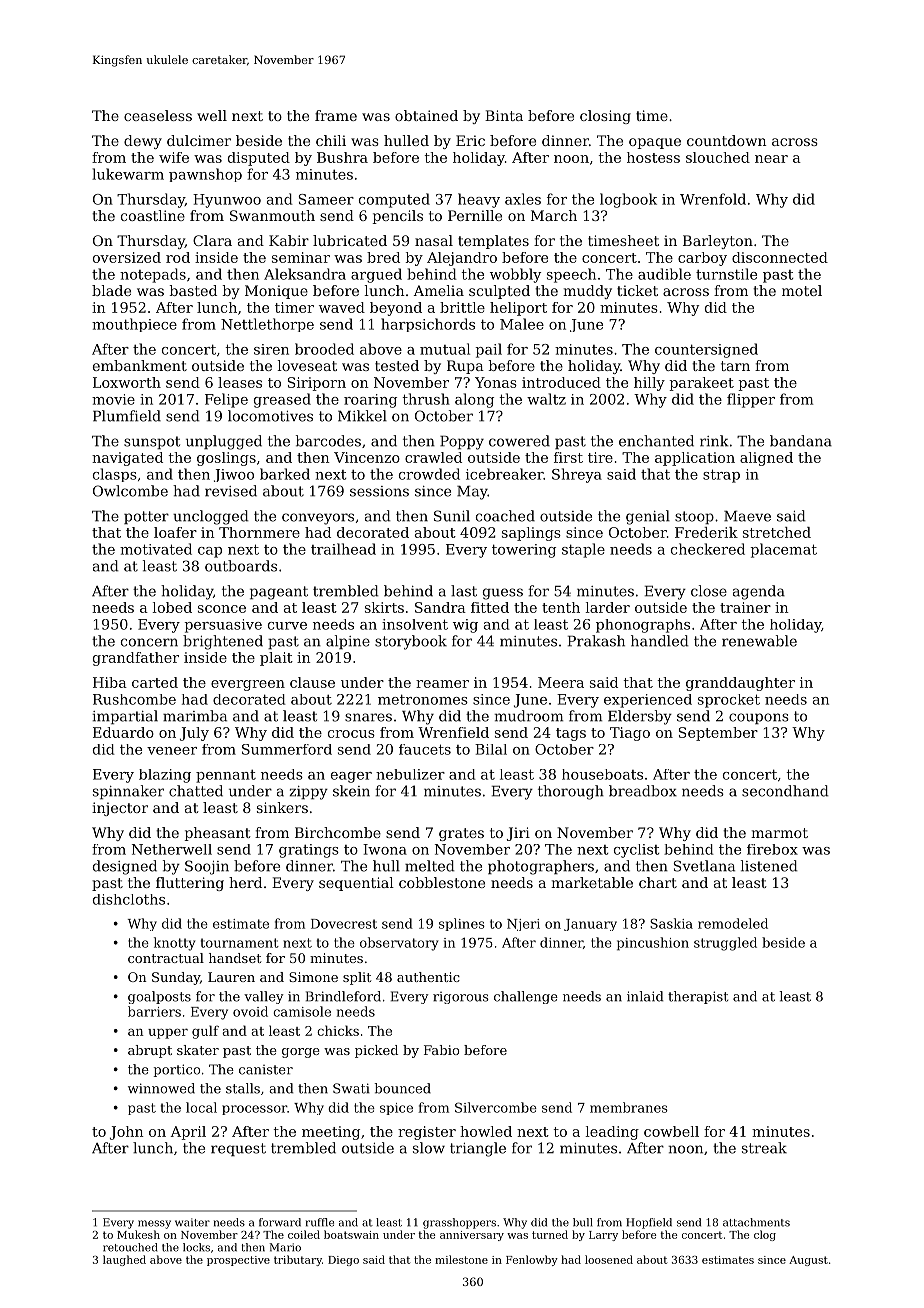 The width and height of the screenshot is (924, 1308). What do you see at coordinates (285, 1247) in the screenshot?
I see `Mario` at bounding box center [285, 1247].
